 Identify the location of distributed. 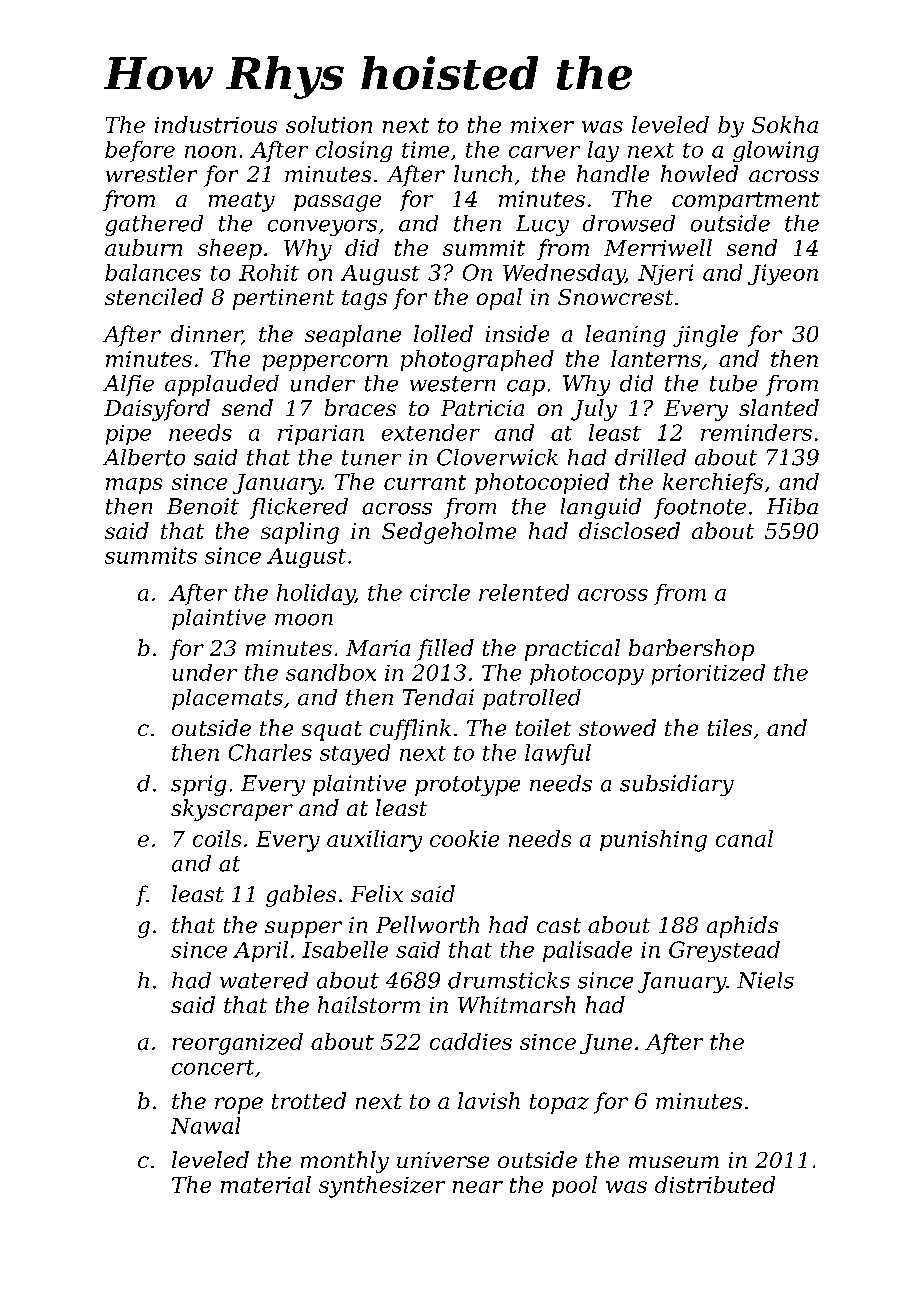
(715, 1184).
